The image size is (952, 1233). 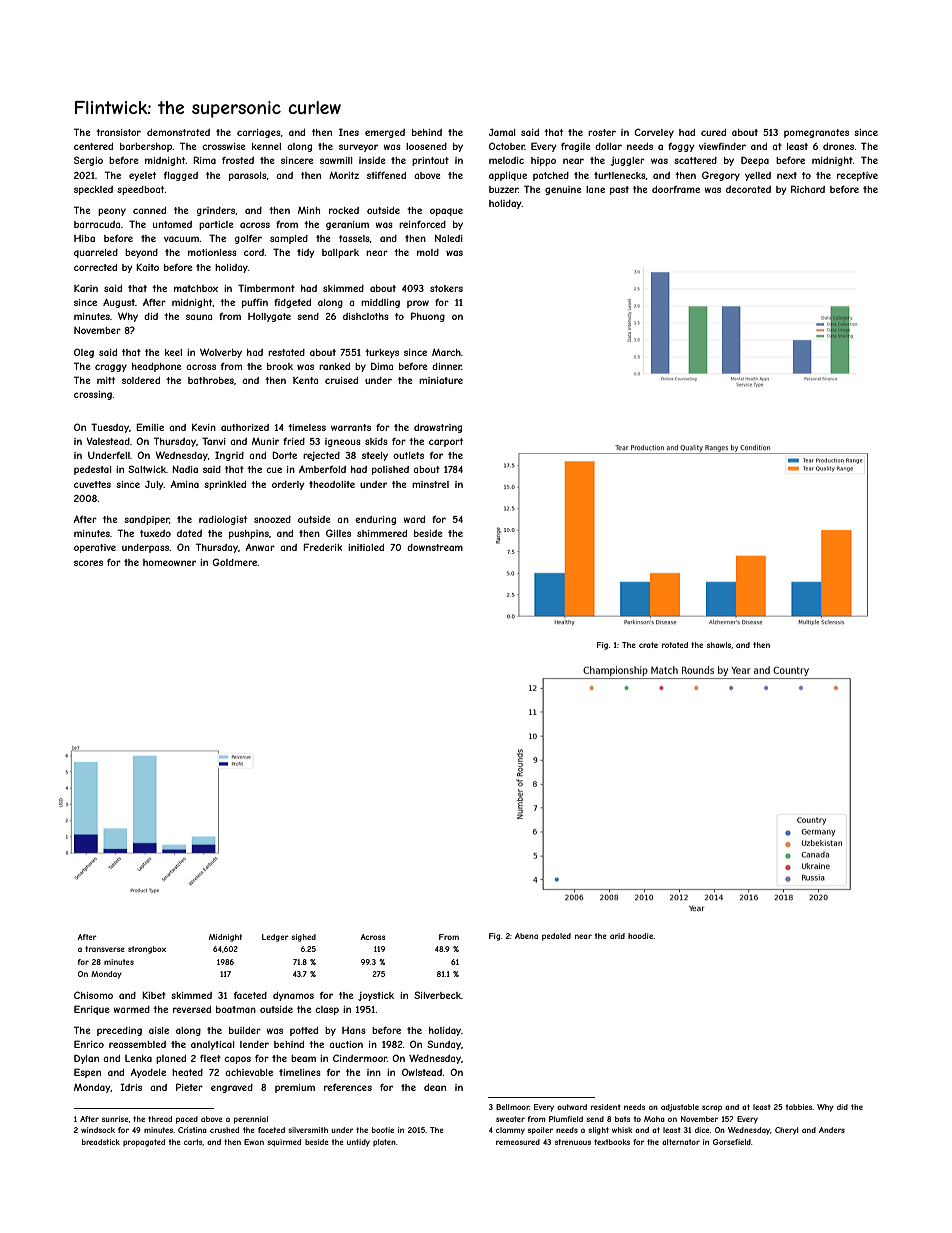 I want to click on minstrel, so click(x=430, y=484).
